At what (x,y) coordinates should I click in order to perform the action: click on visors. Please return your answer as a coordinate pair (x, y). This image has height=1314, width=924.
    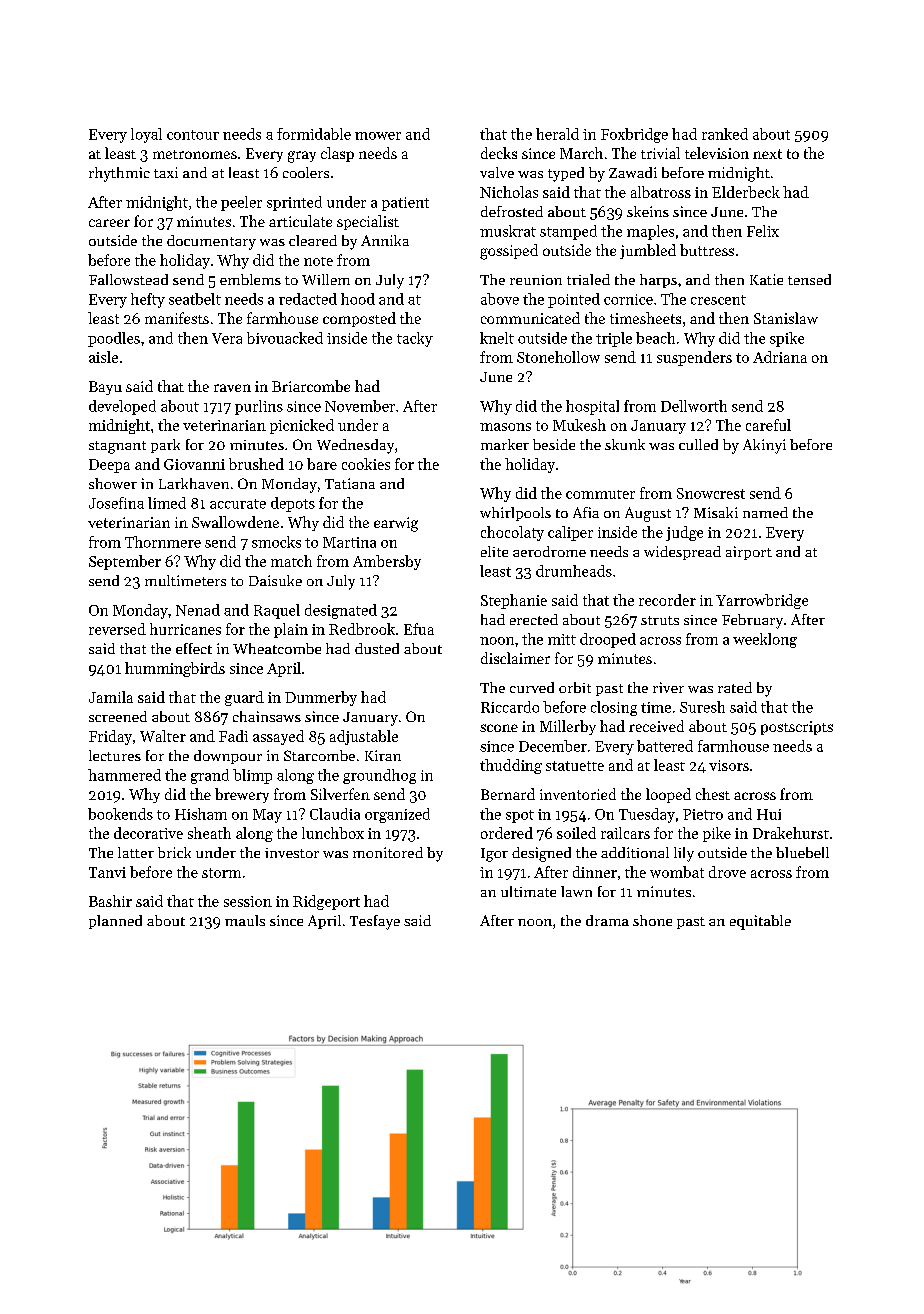
    Looking at the image, I should click on (729, 765).
